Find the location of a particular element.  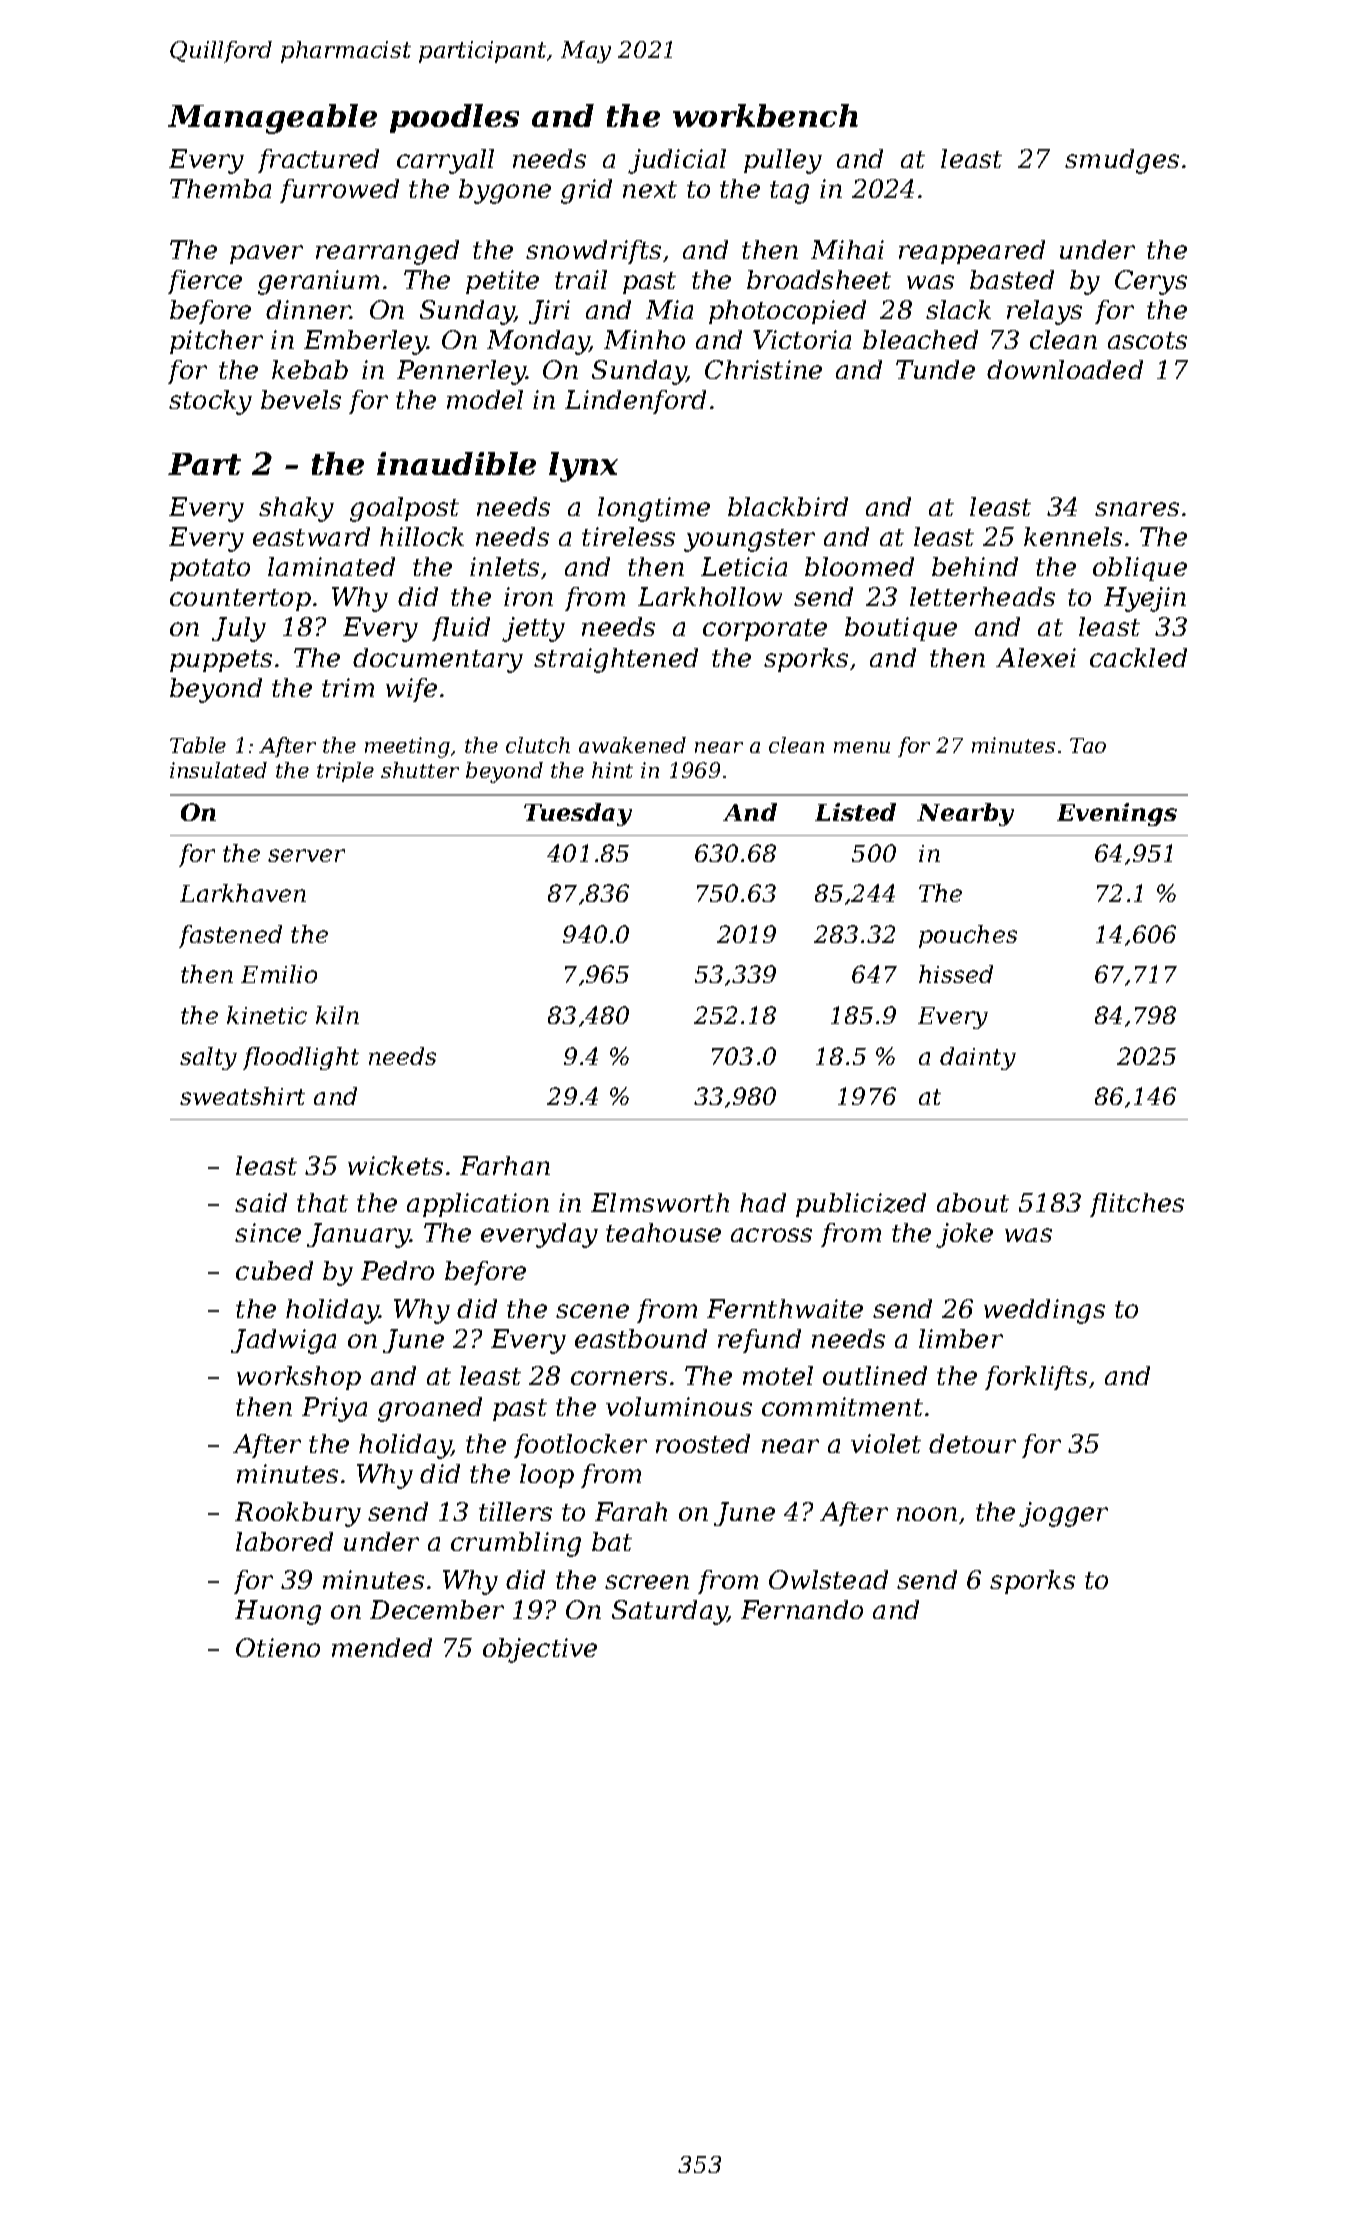

Tao is located at coordinates (1088, 745).
